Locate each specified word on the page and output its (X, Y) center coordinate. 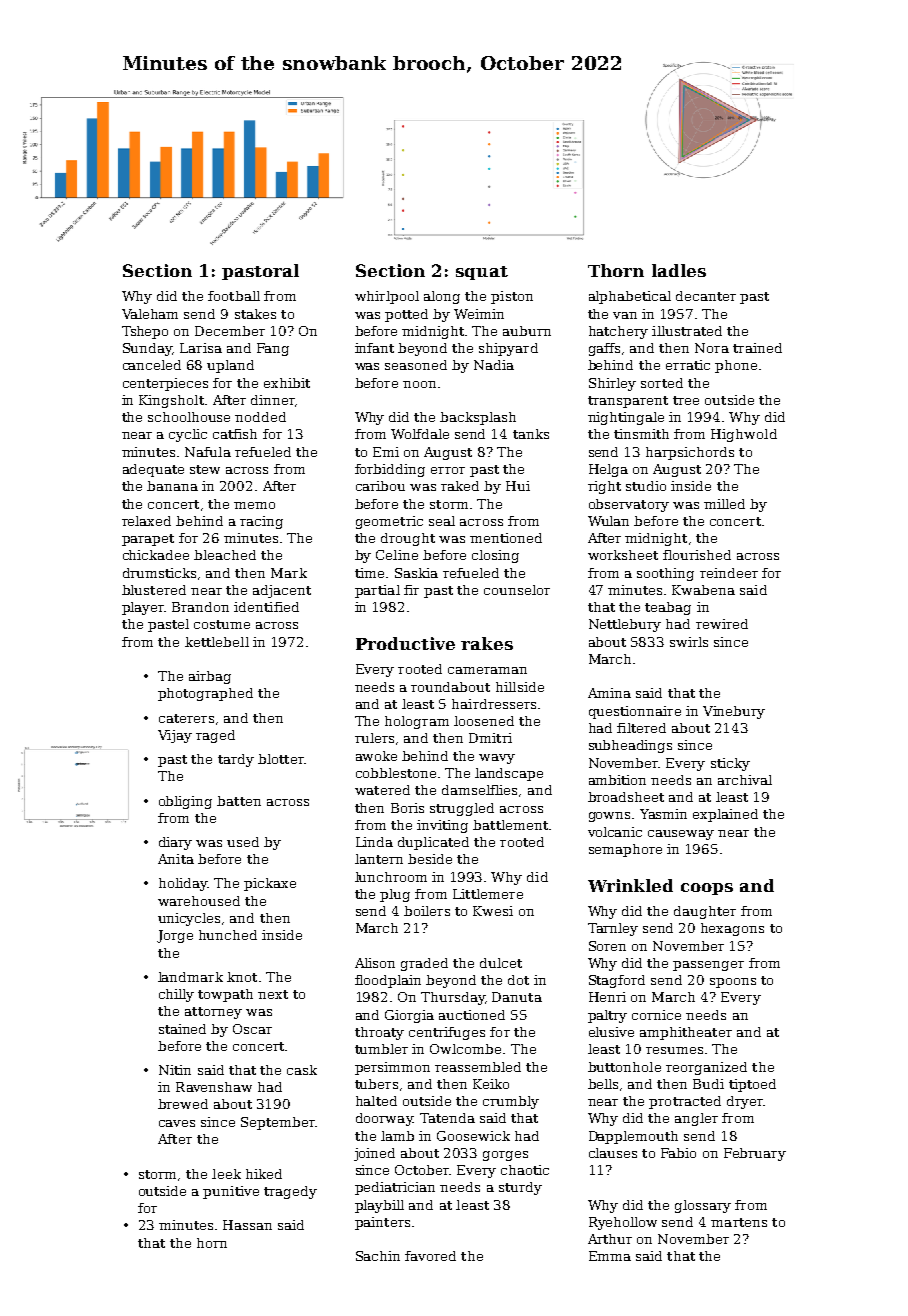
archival (745, 780)
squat (482, 273)
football (234, 296)
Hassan (247, 1225)
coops (707, 889)
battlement (510, 825)
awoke (376, 756)
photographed (205, 694)
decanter (706, 296)
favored (430, 1256)
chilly (176, 995)
